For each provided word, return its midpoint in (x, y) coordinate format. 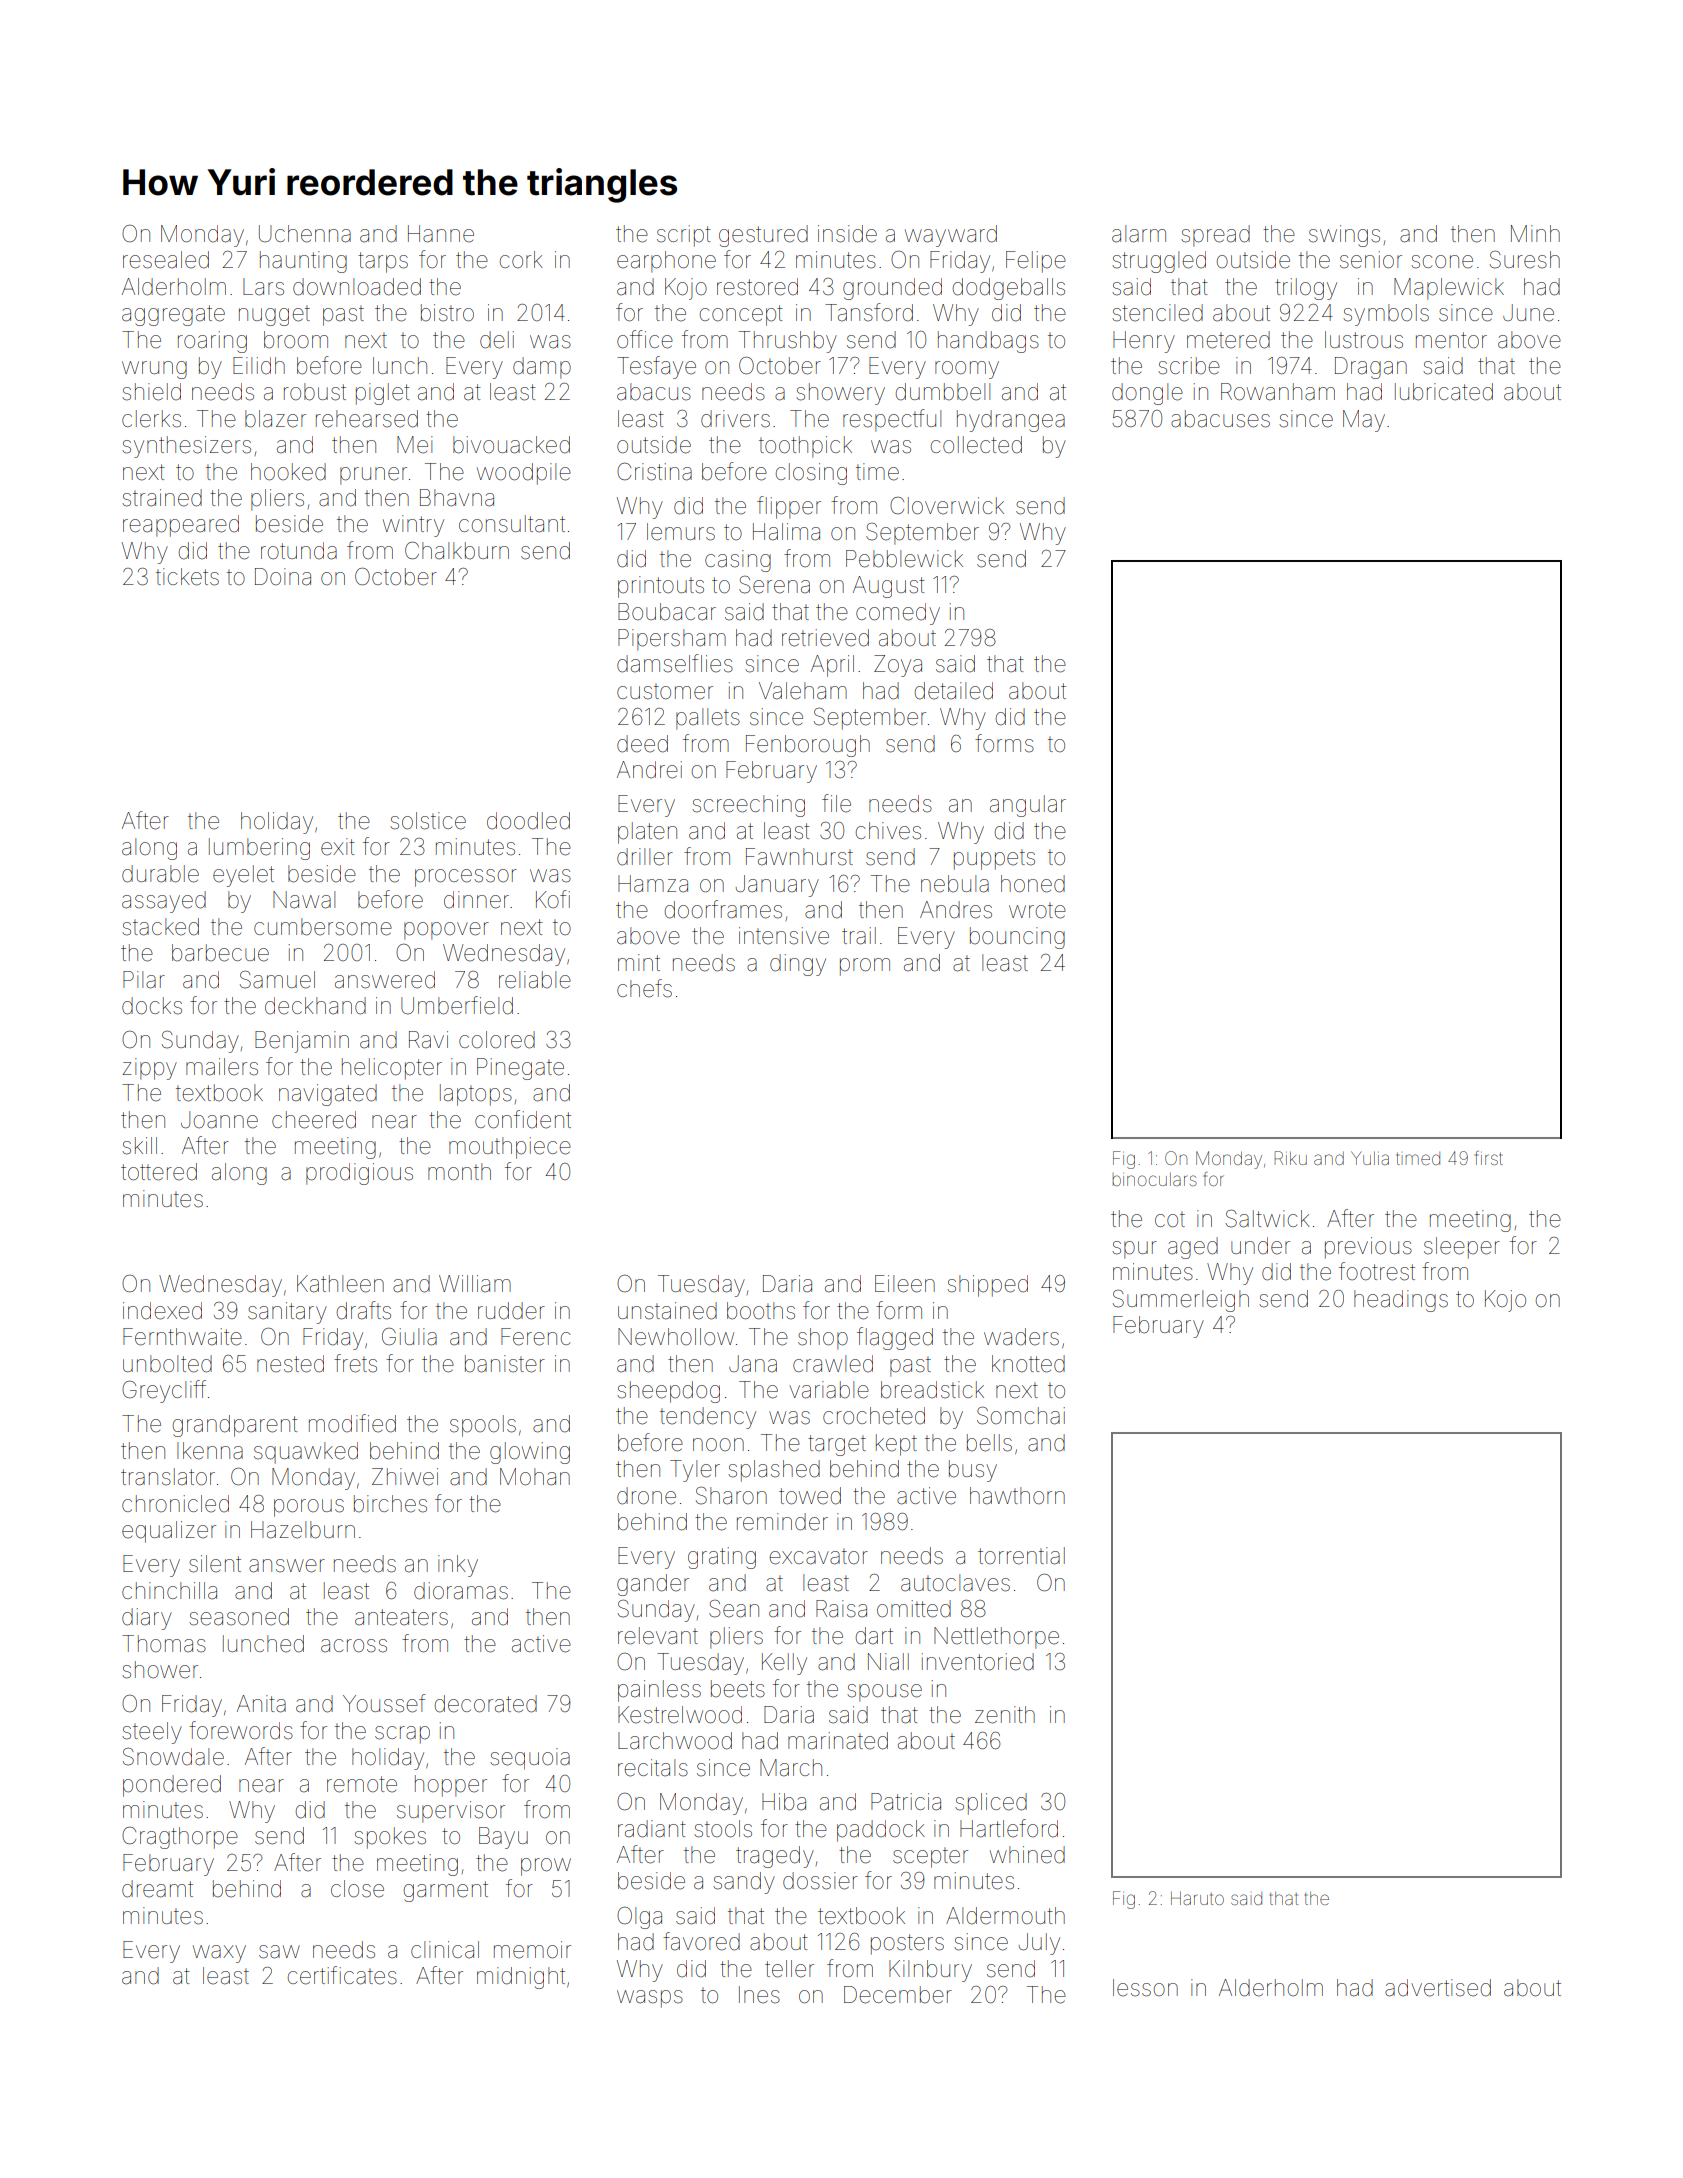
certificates (342, 1975)
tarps (383, 262)
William (475, 1284)
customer (665, 691)
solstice (428, 821)
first (1489, 1158)
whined (1027, 1855)
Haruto (1197, 1898)
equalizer (169, 1532)
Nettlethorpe (996, 1638)
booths (761, 1311)
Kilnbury (930, 1971)
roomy (967, 370)
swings (1344, 236)
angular (1028, 806)
